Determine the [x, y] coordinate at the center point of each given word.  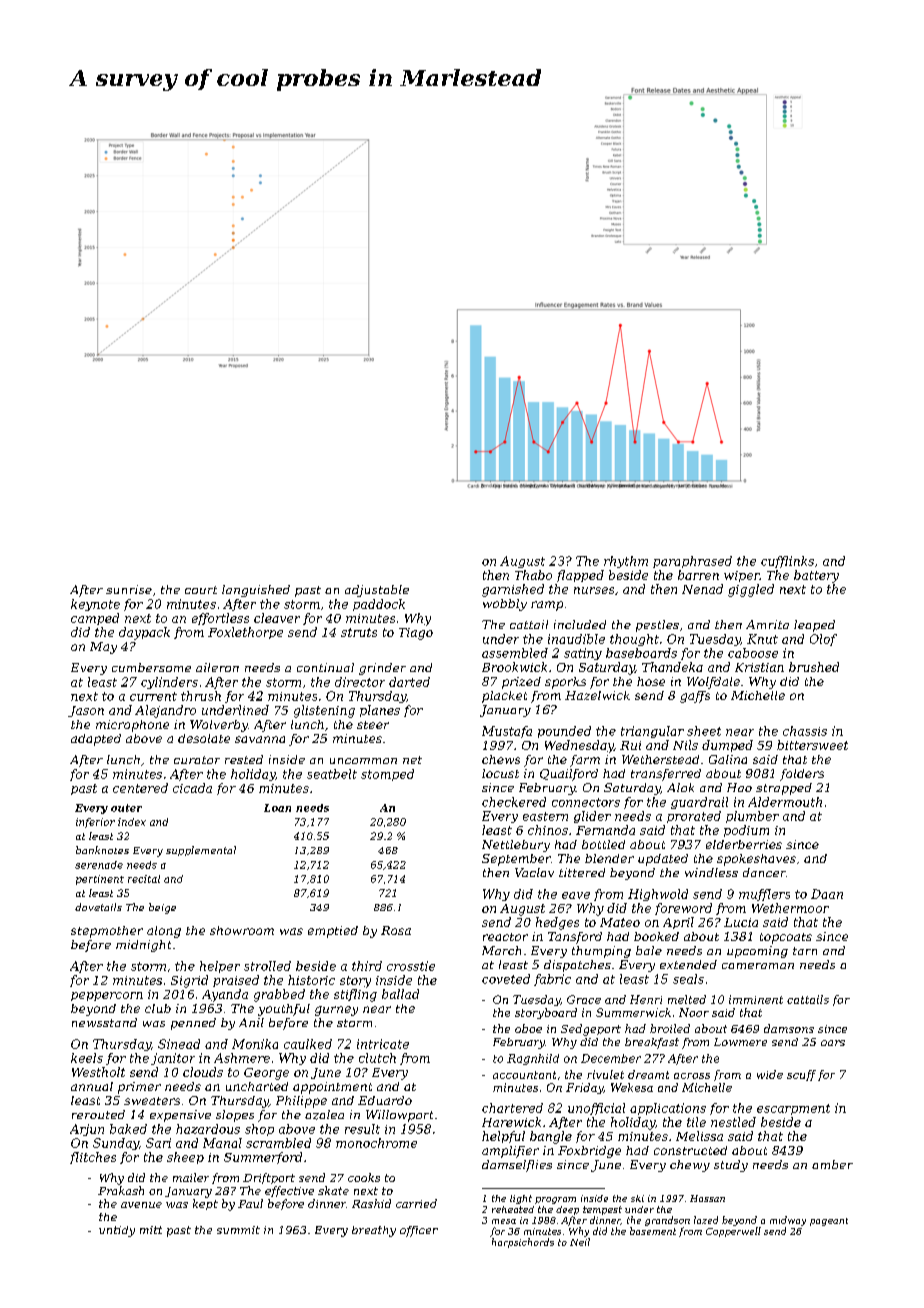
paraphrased [692, 562]
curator [197, 760]
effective [289, 1191]
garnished [513, 590]
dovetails [98, 907]
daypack [144, 633]
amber [832, 1164]
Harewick [511, 1122]
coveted [506, 979]
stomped [387, 775]
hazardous [208, 1129]
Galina [728, 759]
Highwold [658, 895]
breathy [374, 1231]
